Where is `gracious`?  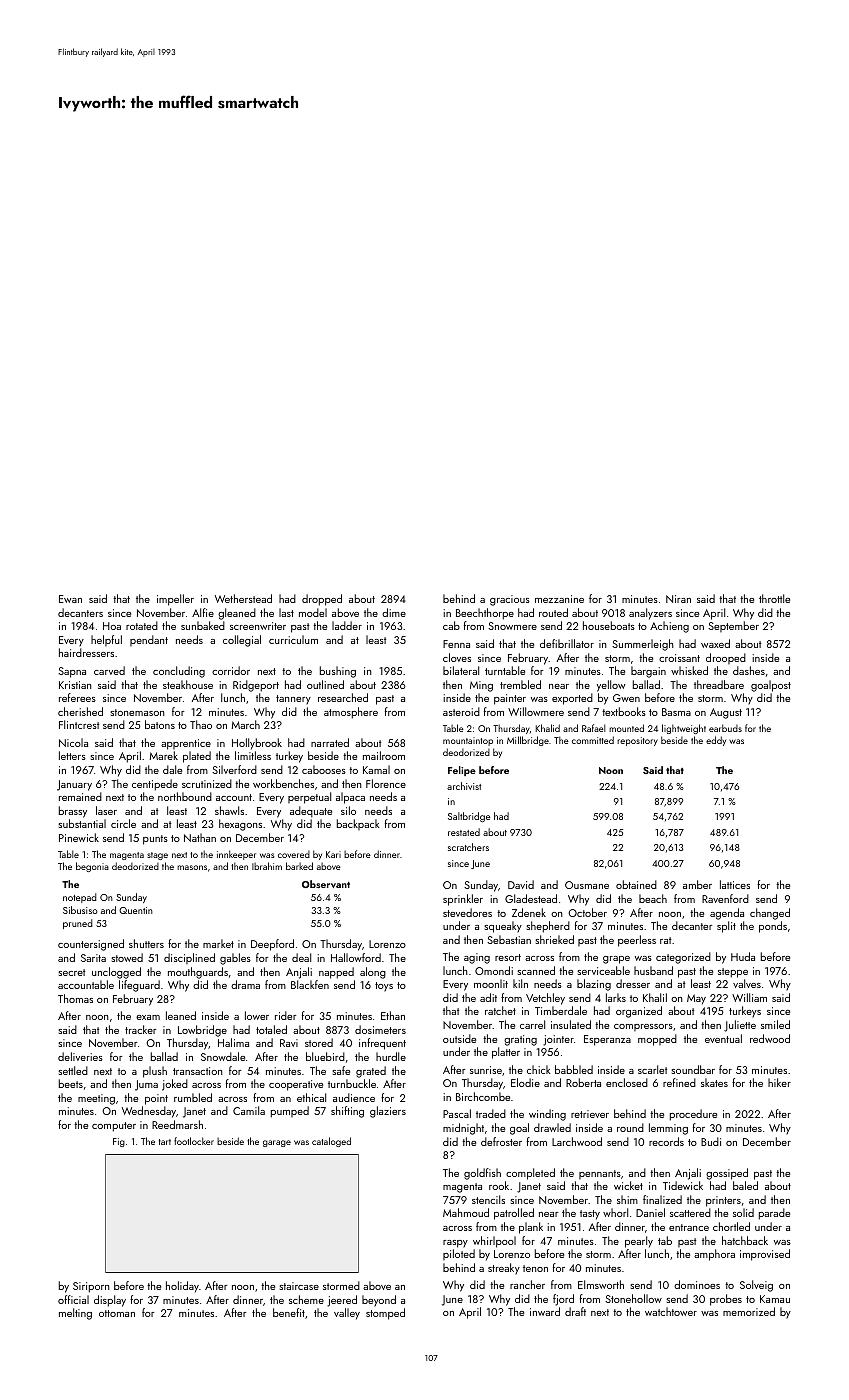
gracious is located at coordinates (510, 600).
